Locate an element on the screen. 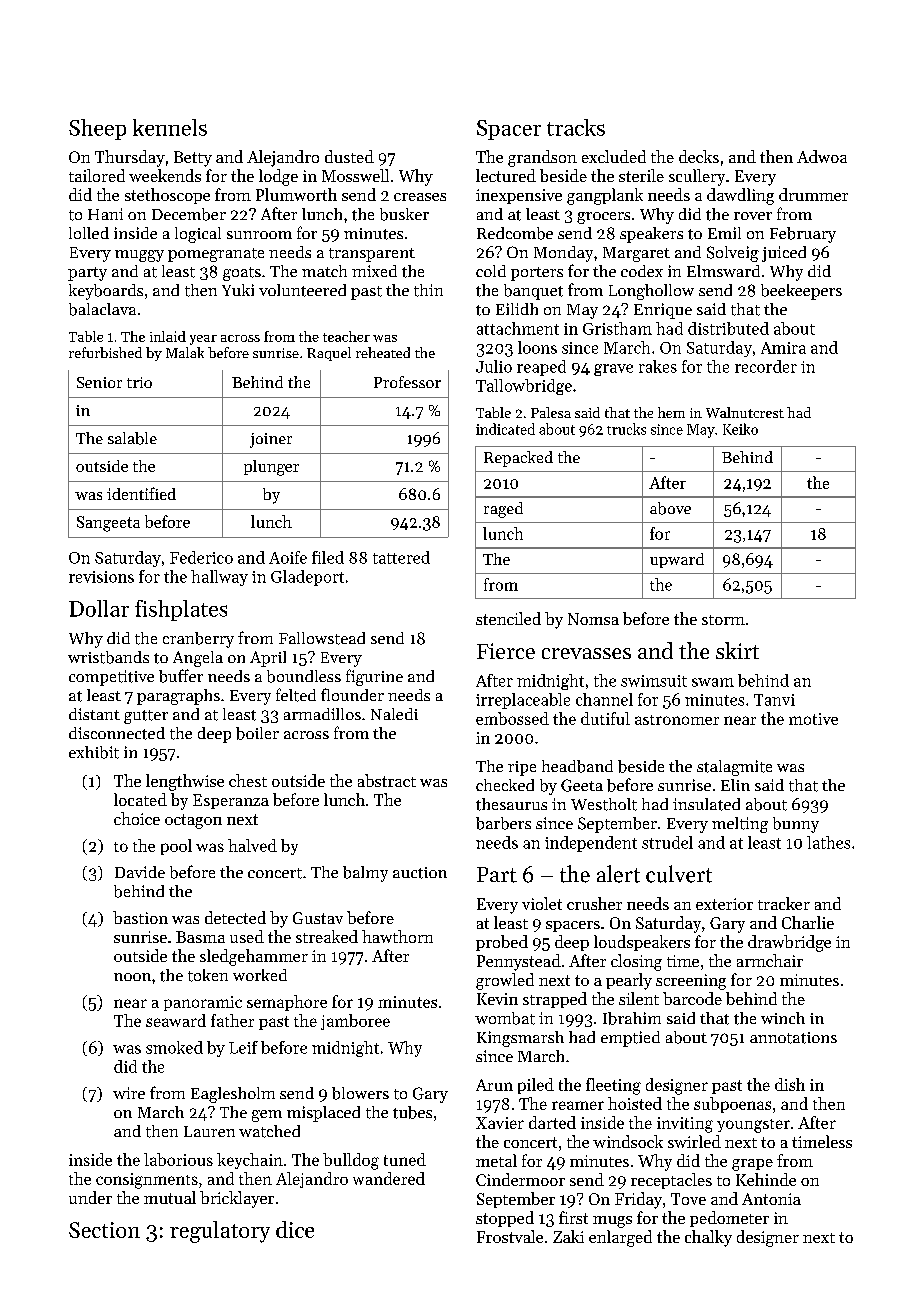 The height and width of the screenshot is (1308, 924). wire is located at coordinates (129, 1093).
